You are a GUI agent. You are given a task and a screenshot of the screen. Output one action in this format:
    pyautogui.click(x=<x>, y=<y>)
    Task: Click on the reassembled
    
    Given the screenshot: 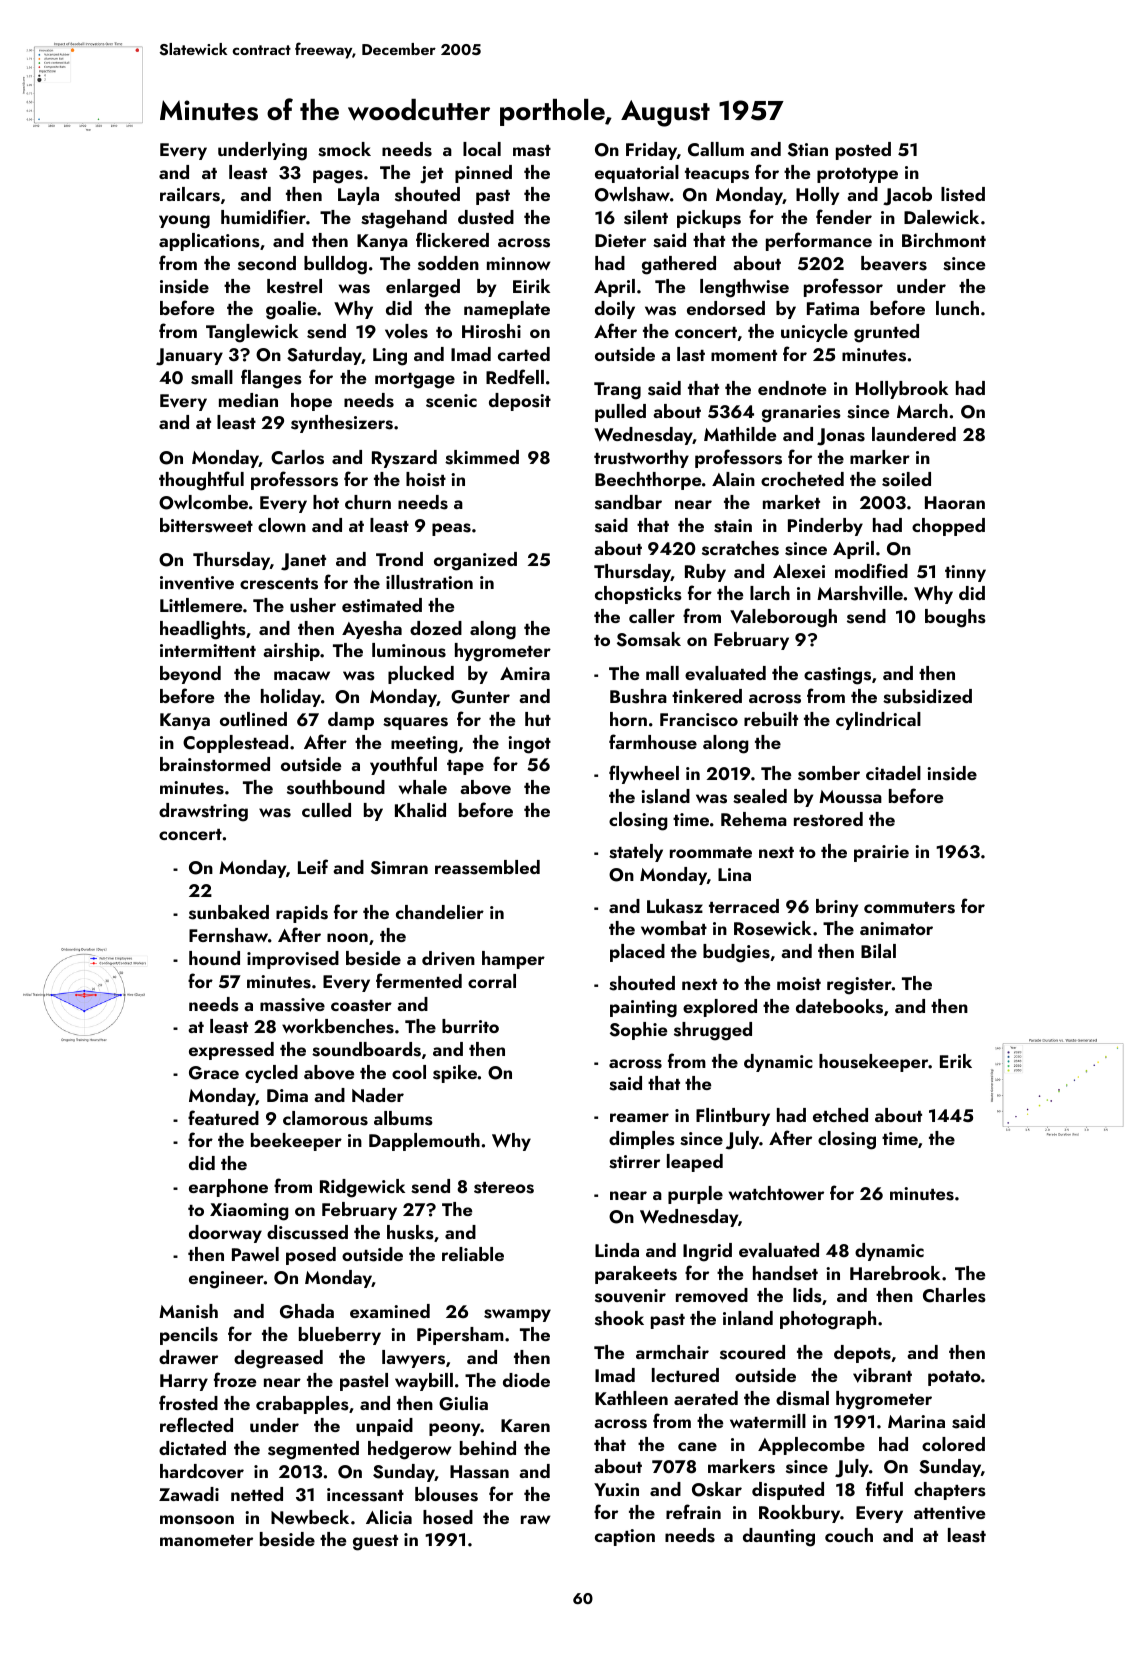 What is the action you would take?
    pyautogui.click(x=487, y=867)
